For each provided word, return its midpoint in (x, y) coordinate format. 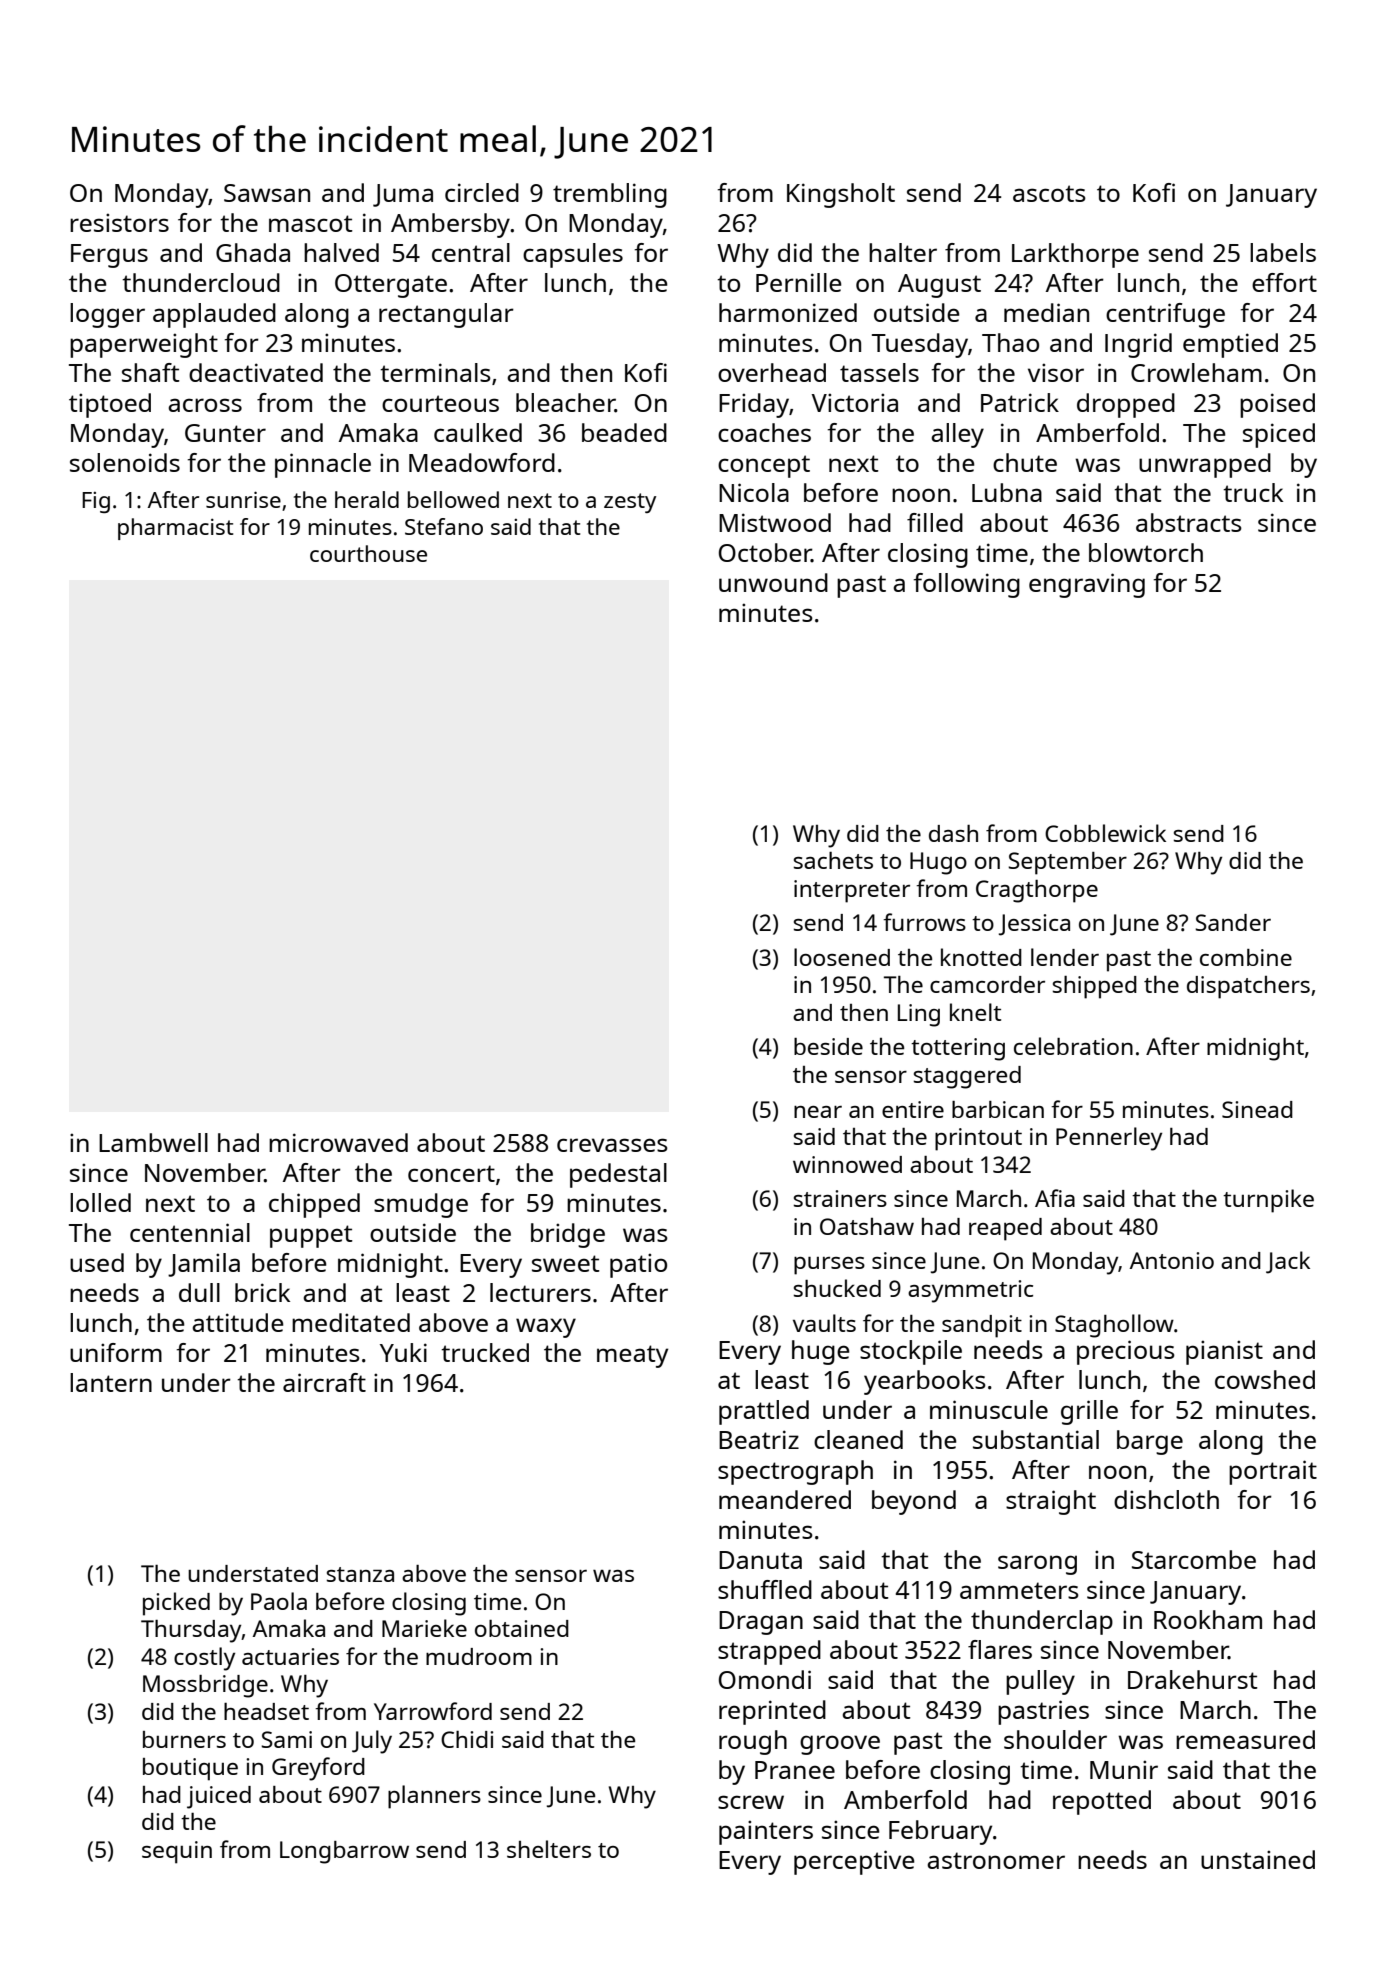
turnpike (1268, 1201)
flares (1000, 1649)
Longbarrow (344, 1852)
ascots (1049, 193)
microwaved (338, 1142)
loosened (842, 957)
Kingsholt (841, 195)
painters (766, 1832)
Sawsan (267, 193)
